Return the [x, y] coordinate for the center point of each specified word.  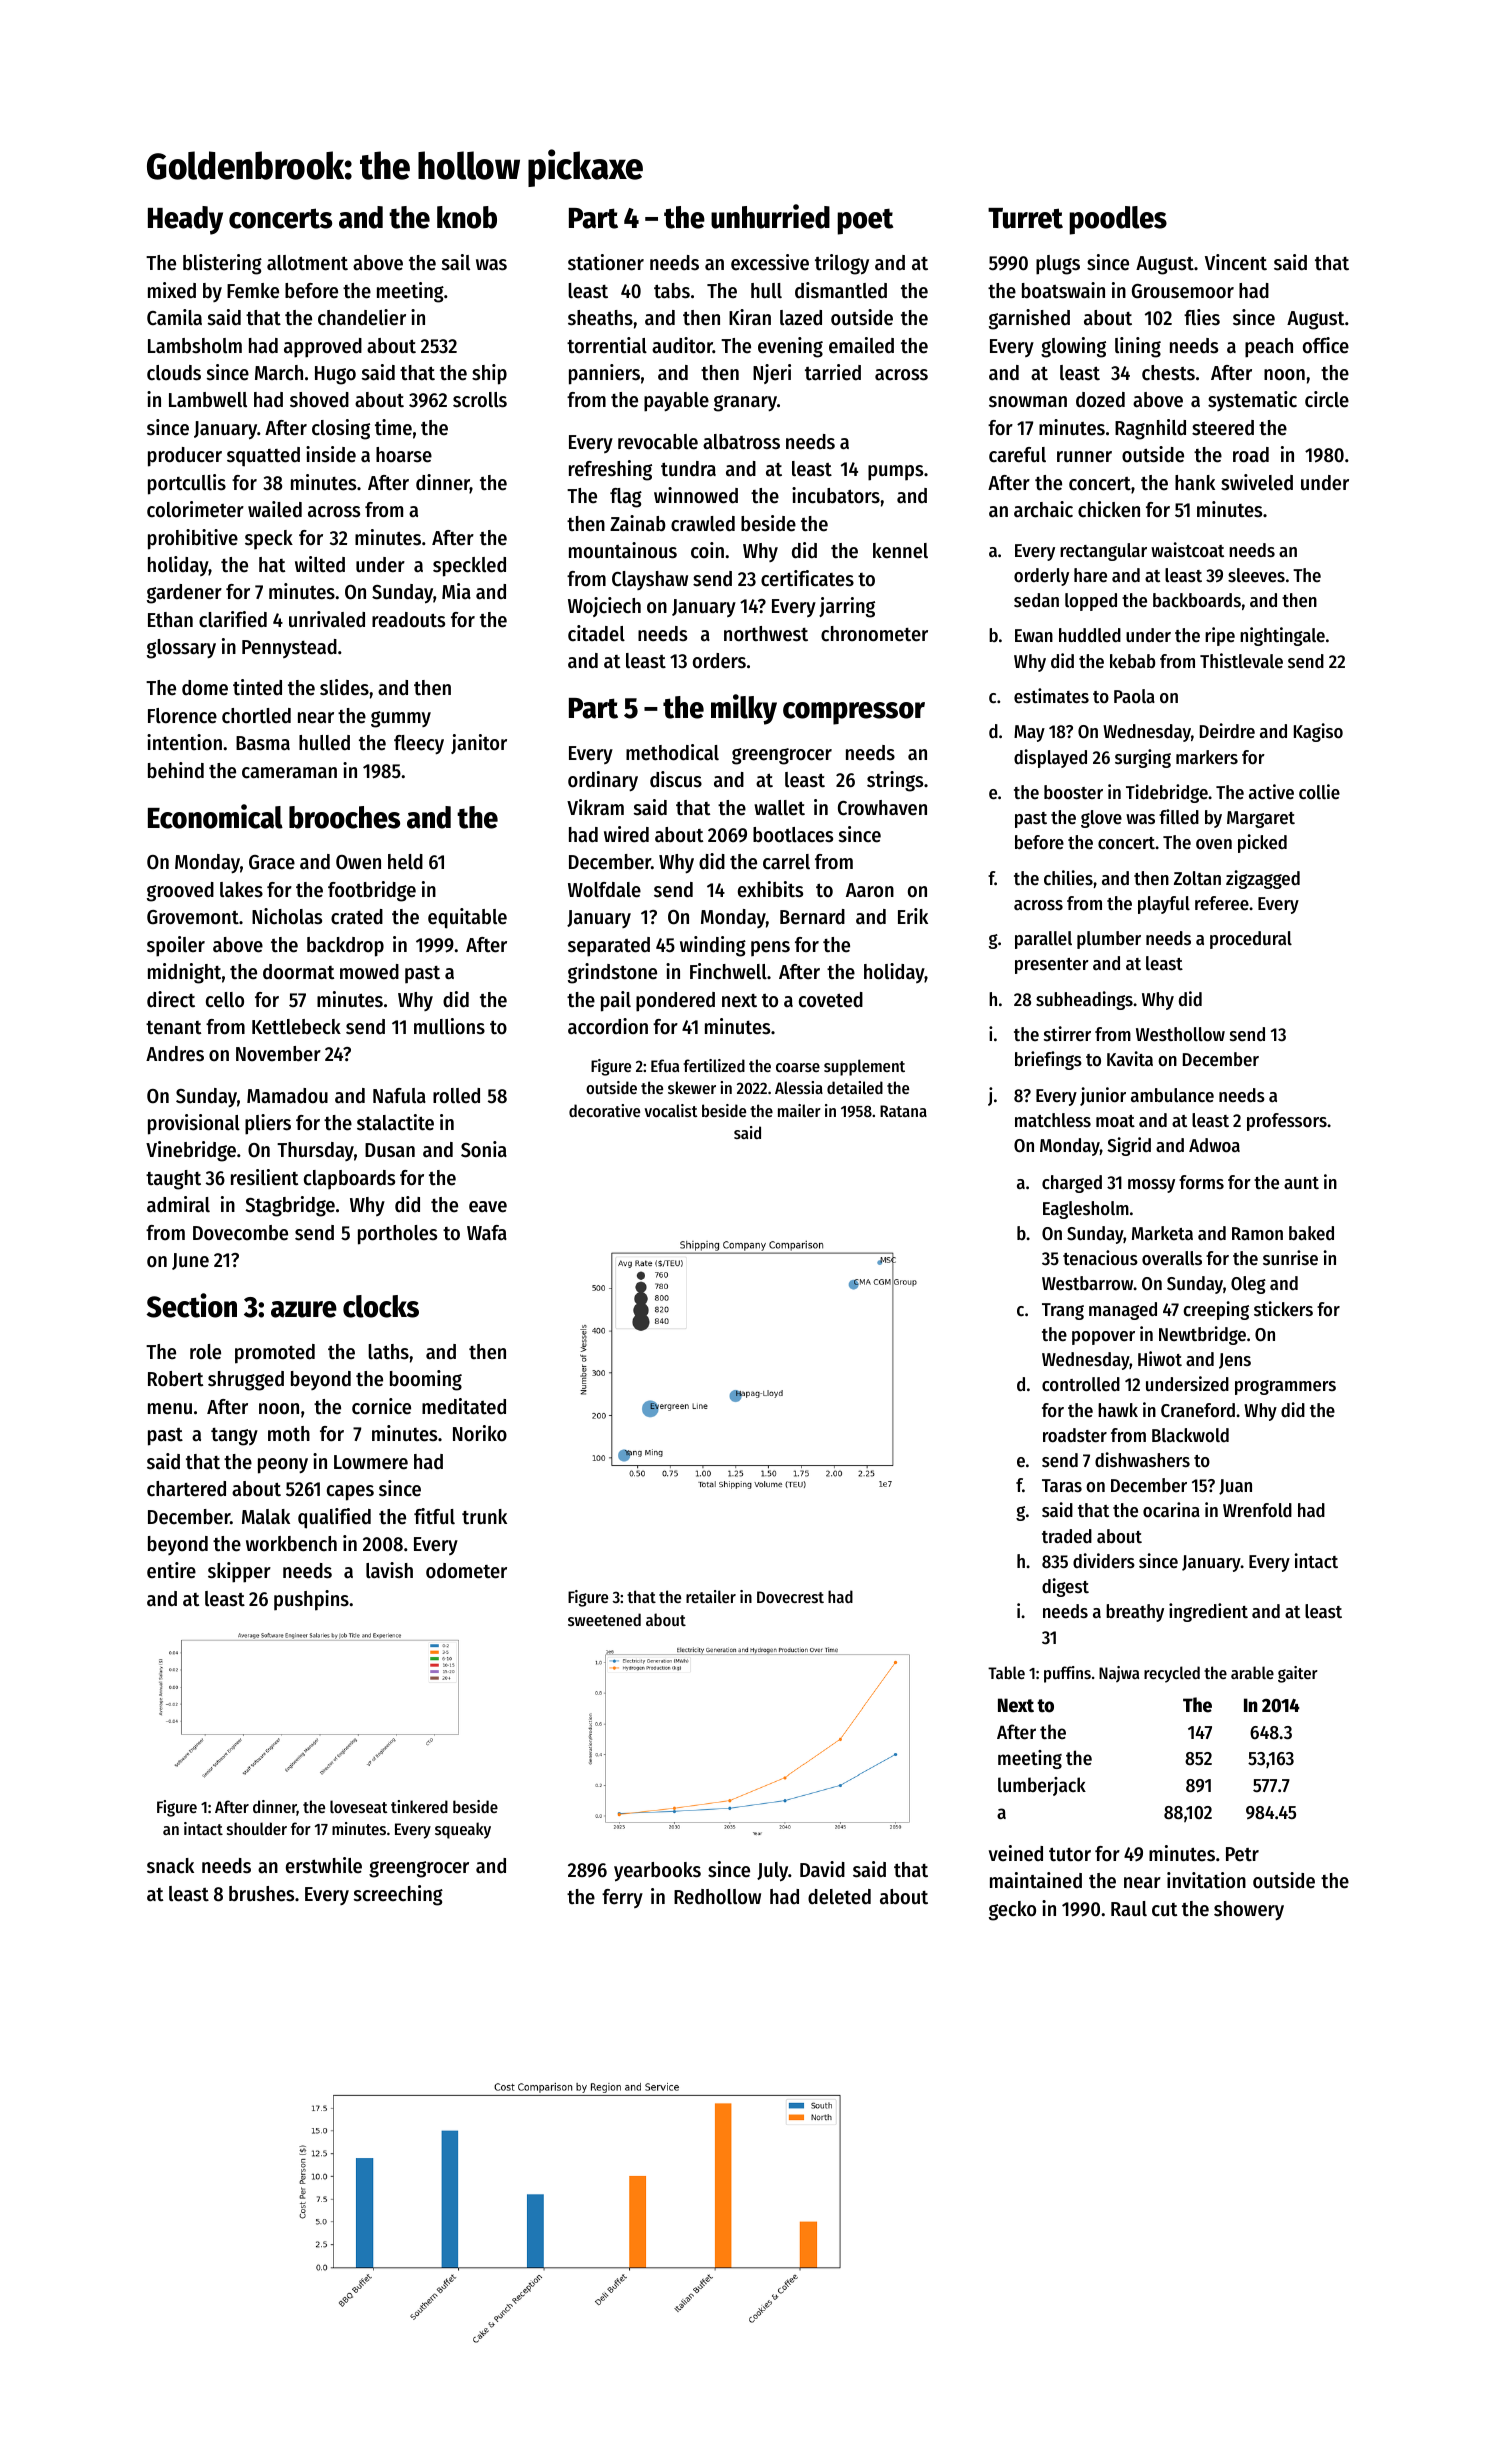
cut [1165, 1910]
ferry [622, 1898]
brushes [261, 1894]
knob [467, 217]
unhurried [770, 216]
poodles [1118, 220]
